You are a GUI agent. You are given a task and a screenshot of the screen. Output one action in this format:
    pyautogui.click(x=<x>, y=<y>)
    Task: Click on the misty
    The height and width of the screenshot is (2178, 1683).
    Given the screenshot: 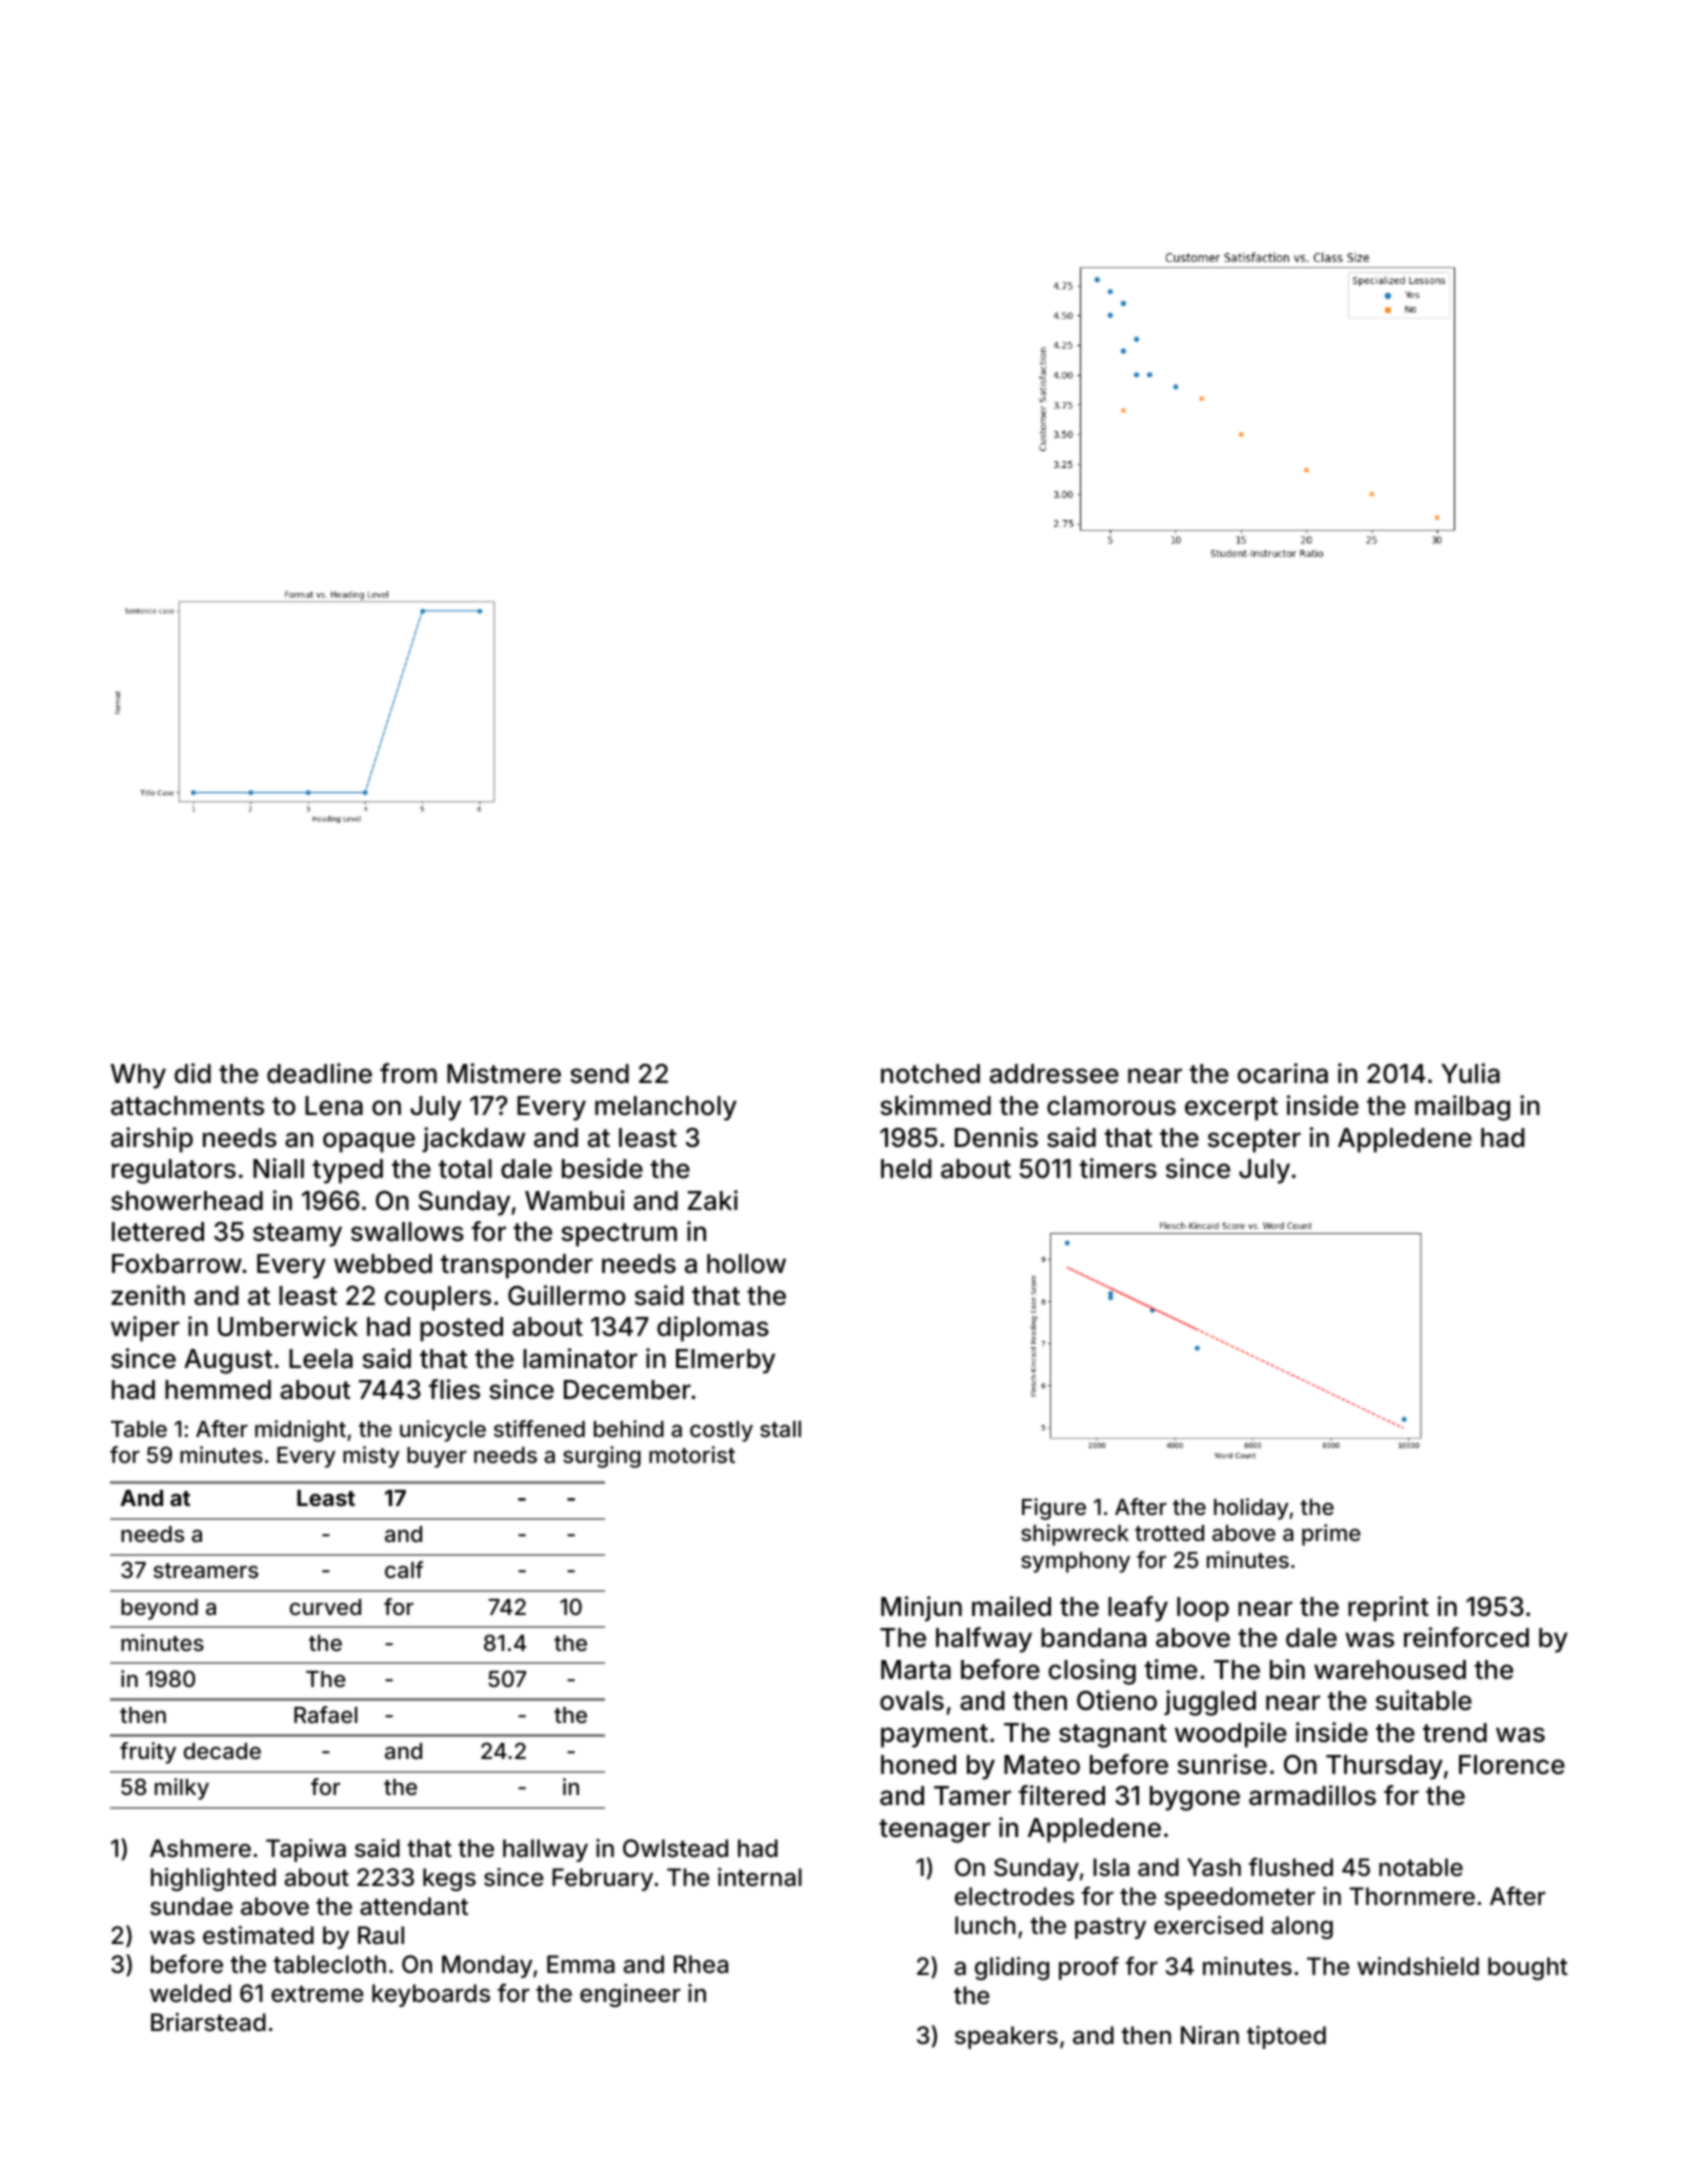 What is the action you would take?
    pyautogui.click(x=371, y=1457)
